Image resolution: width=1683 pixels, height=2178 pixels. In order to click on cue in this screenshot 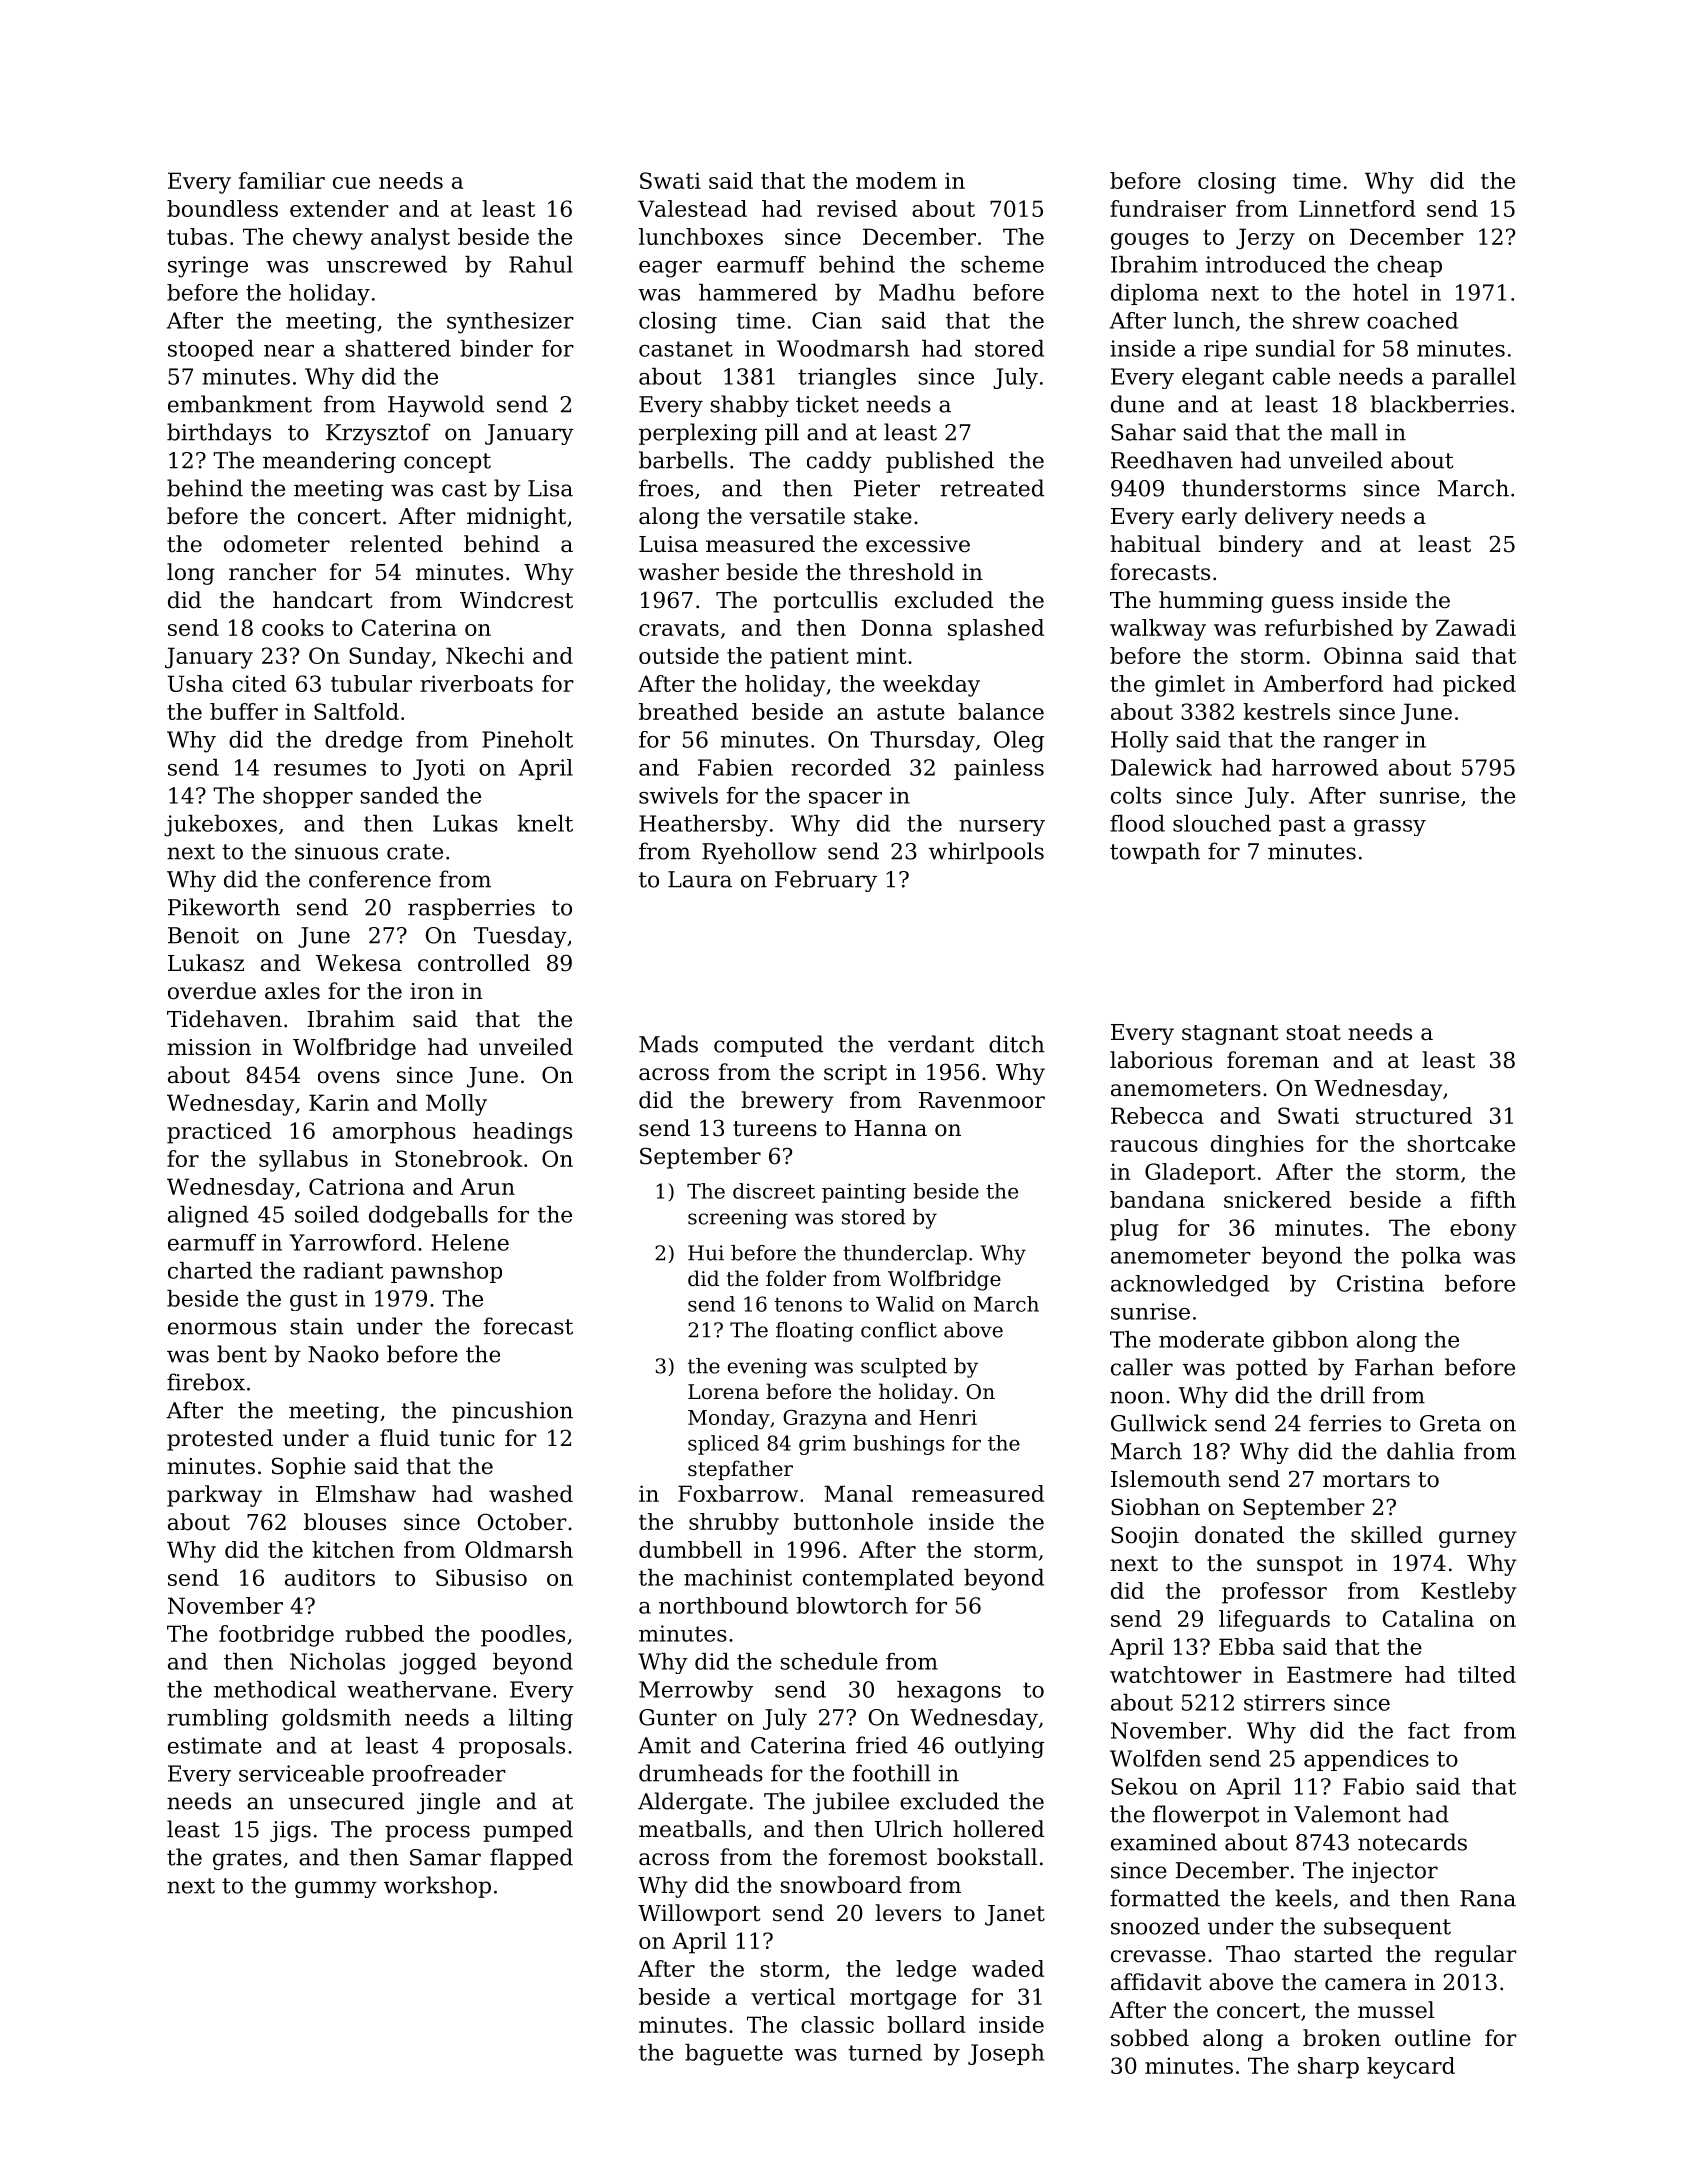, I will do `click(351, 183)`.
